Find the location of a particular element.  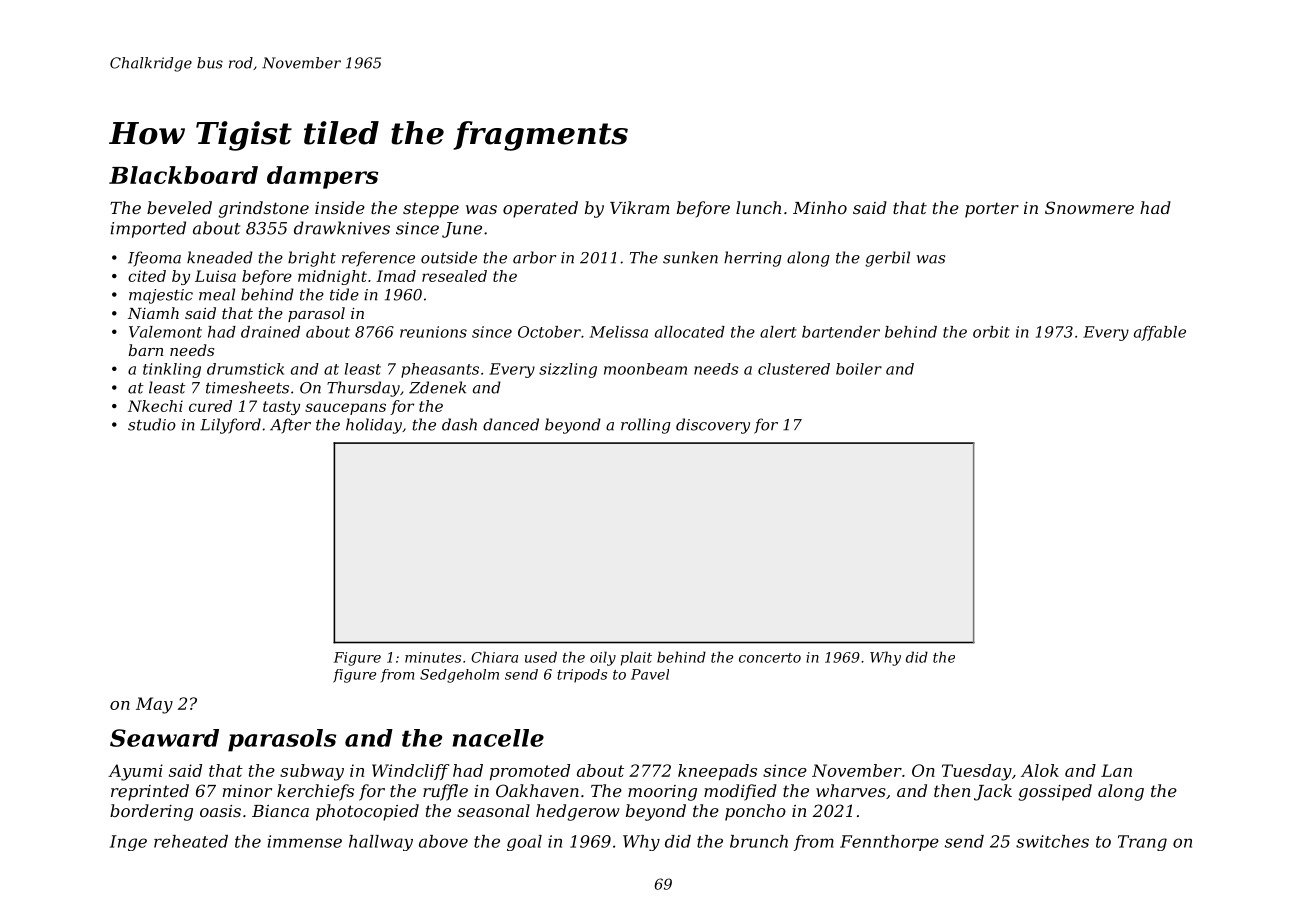

Inge is located at coordinates (128, 843).
